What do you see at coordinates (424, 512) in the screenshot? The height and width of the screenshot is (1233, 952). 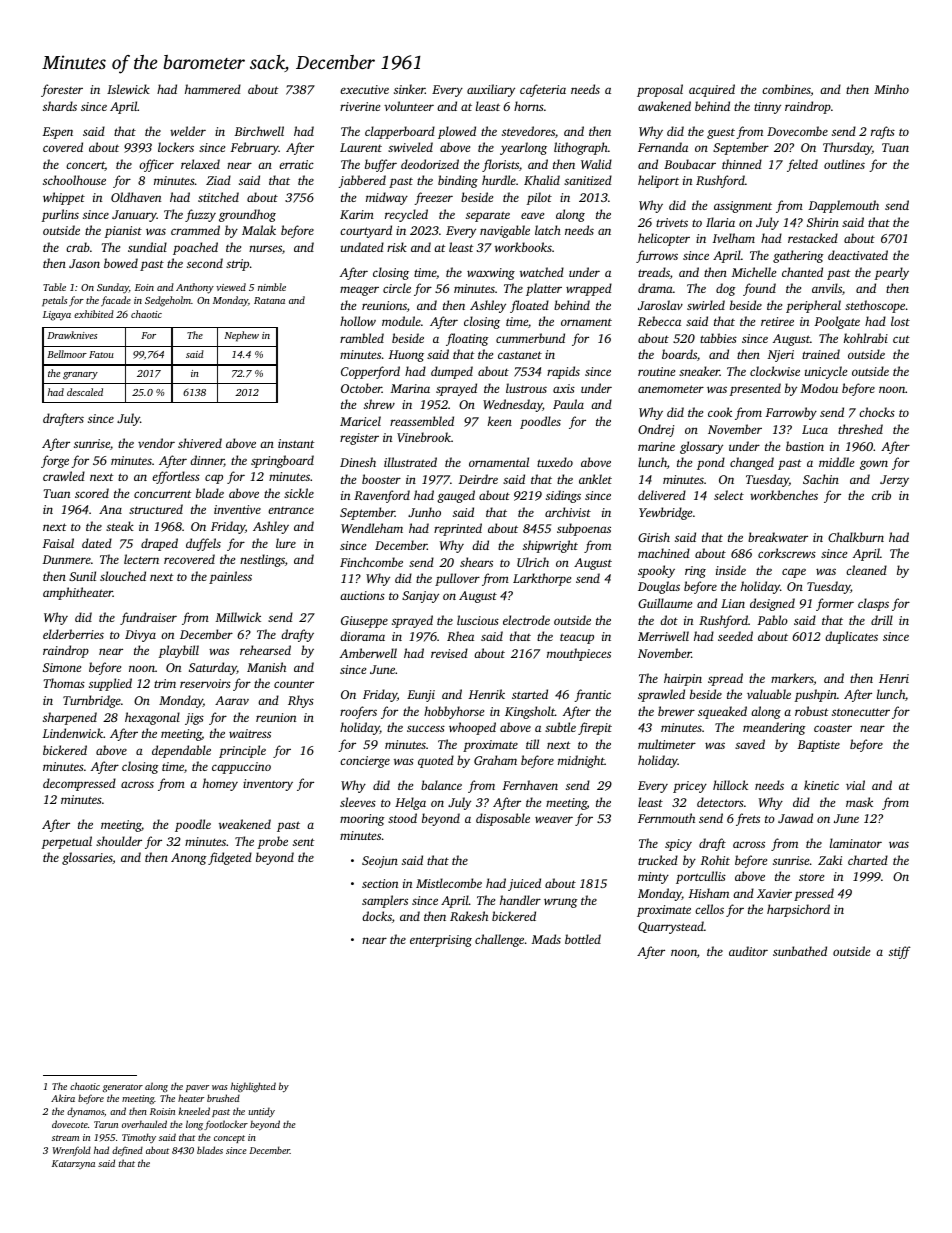 I see `Junho` at bounding box center [424, 512].
